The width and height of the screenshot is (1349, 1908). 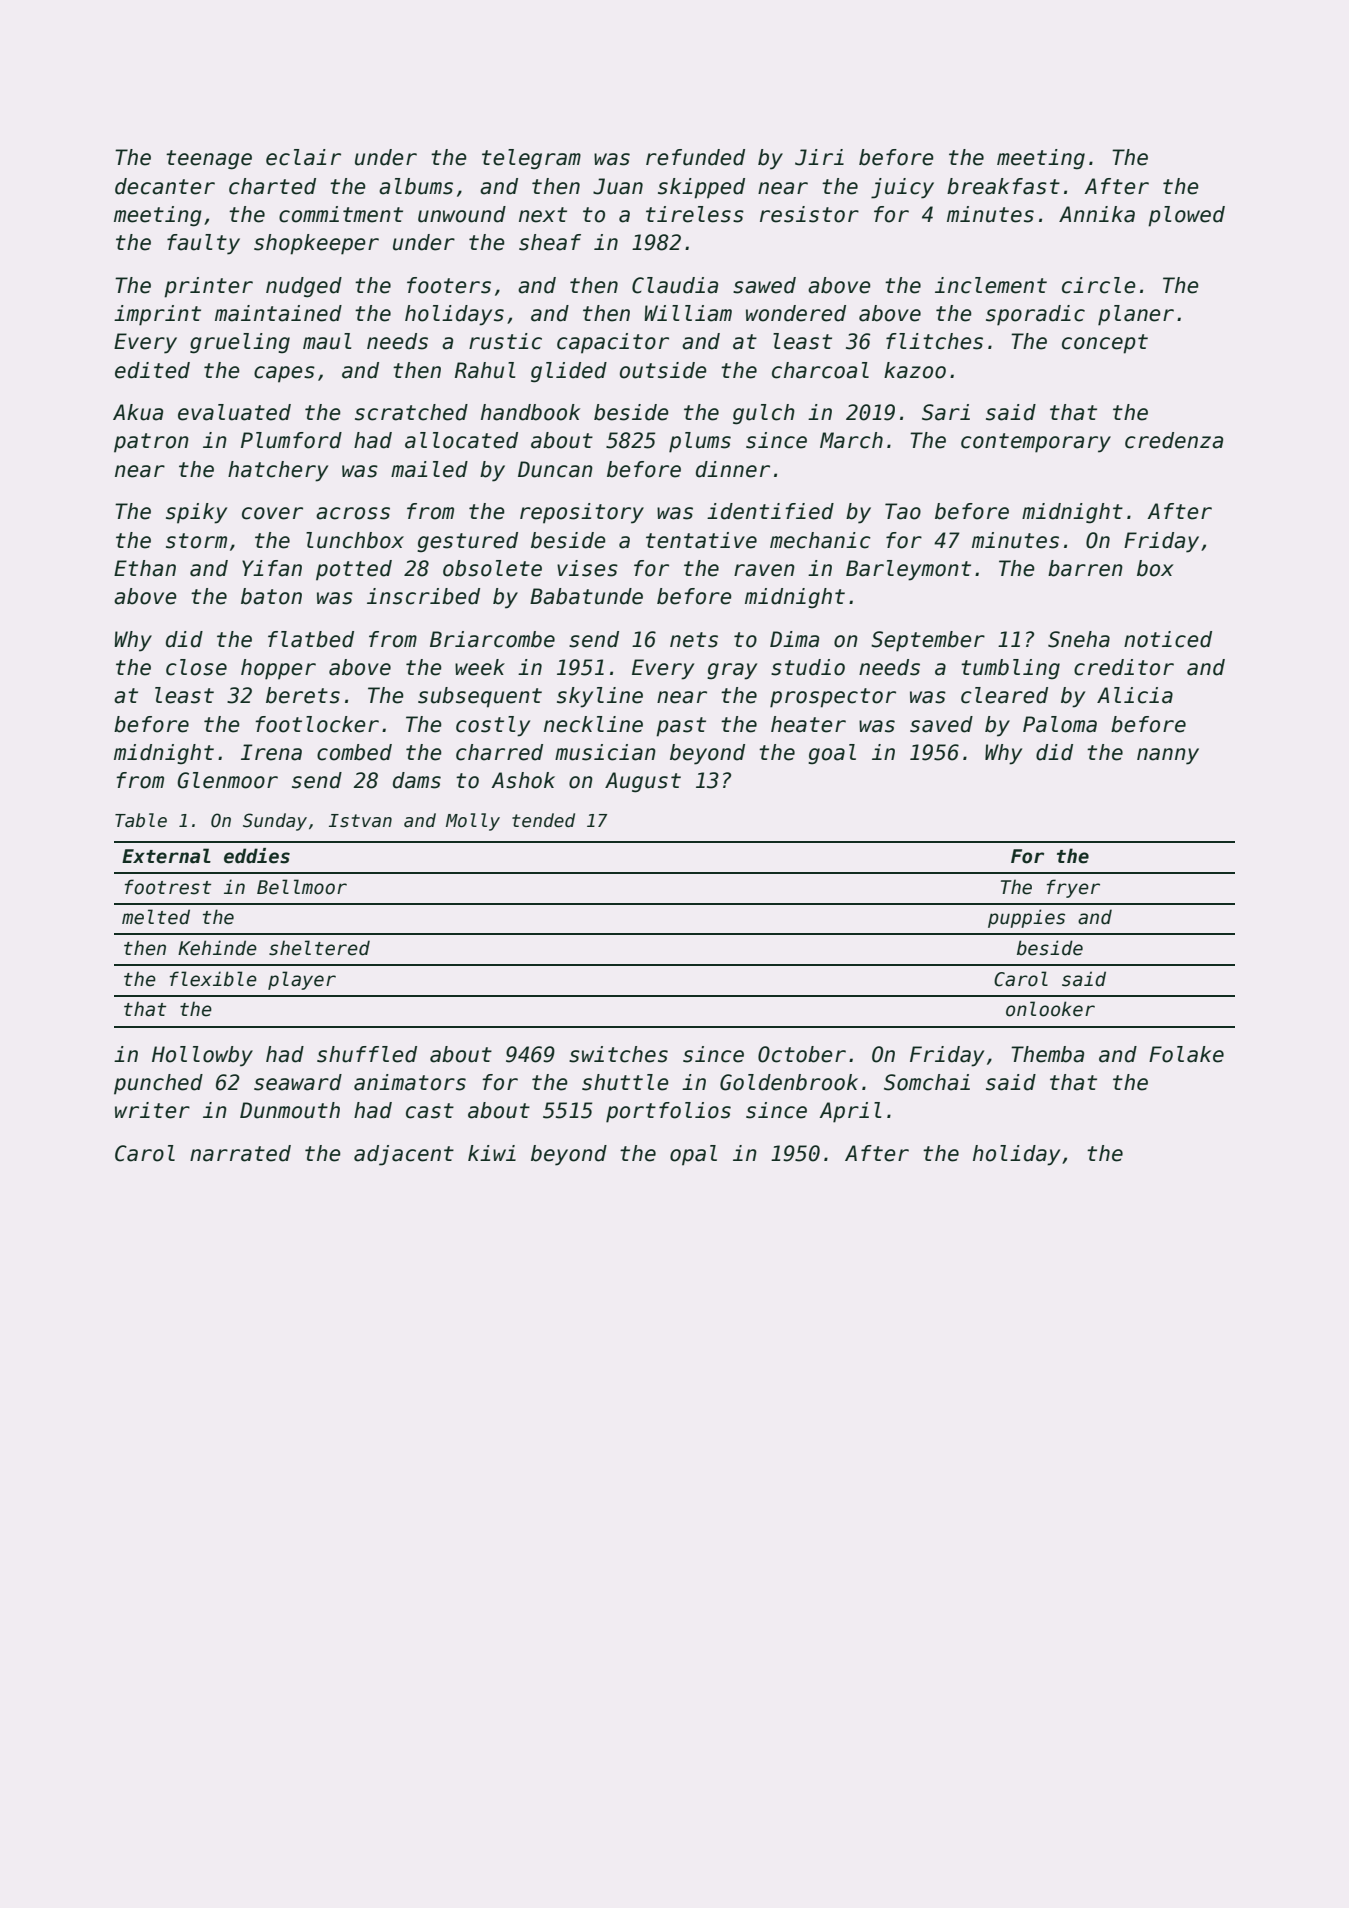 I want to click on baton, so click(x=271, y=596).
